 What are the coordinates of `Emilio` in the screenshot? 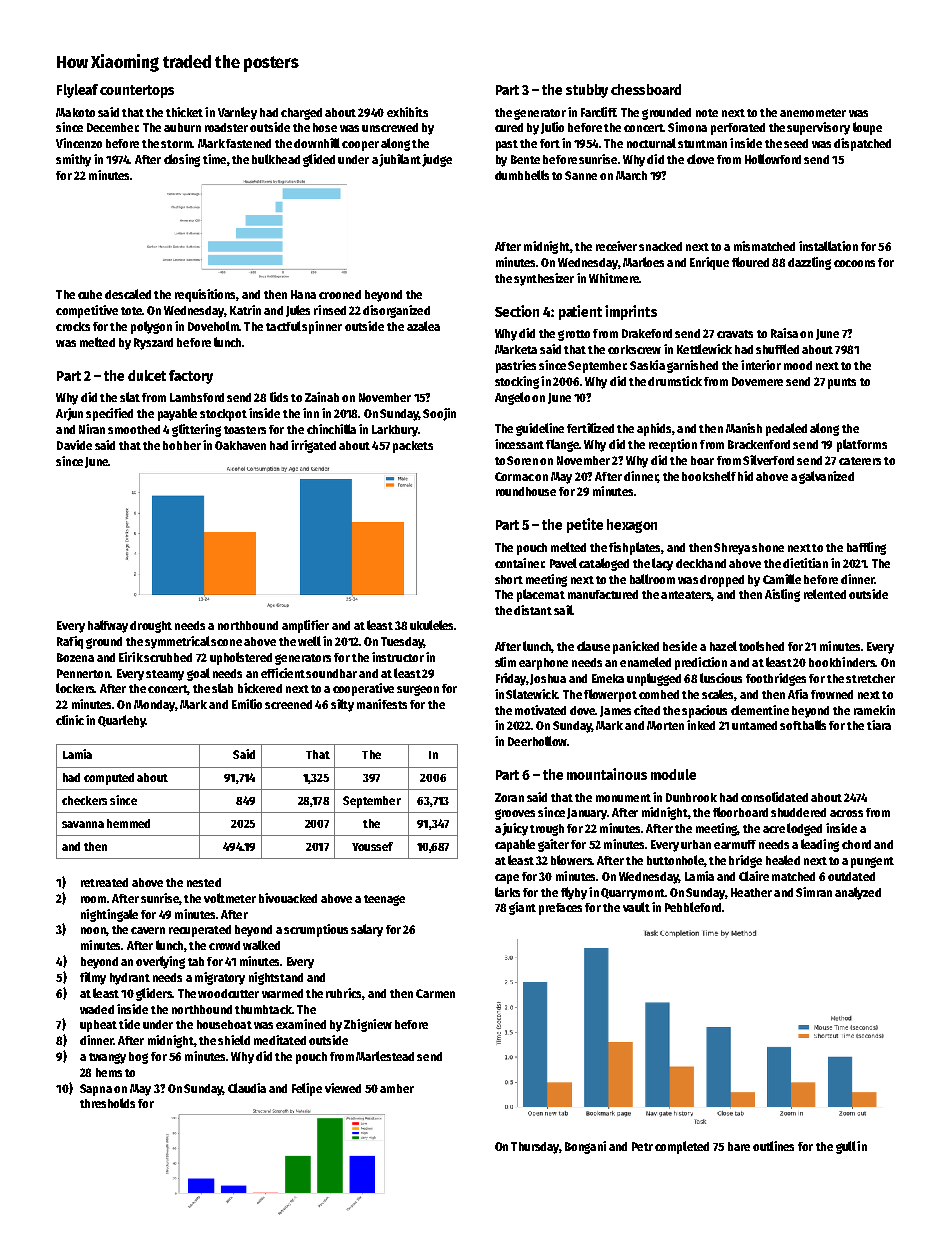 It's located at (247, 704).
